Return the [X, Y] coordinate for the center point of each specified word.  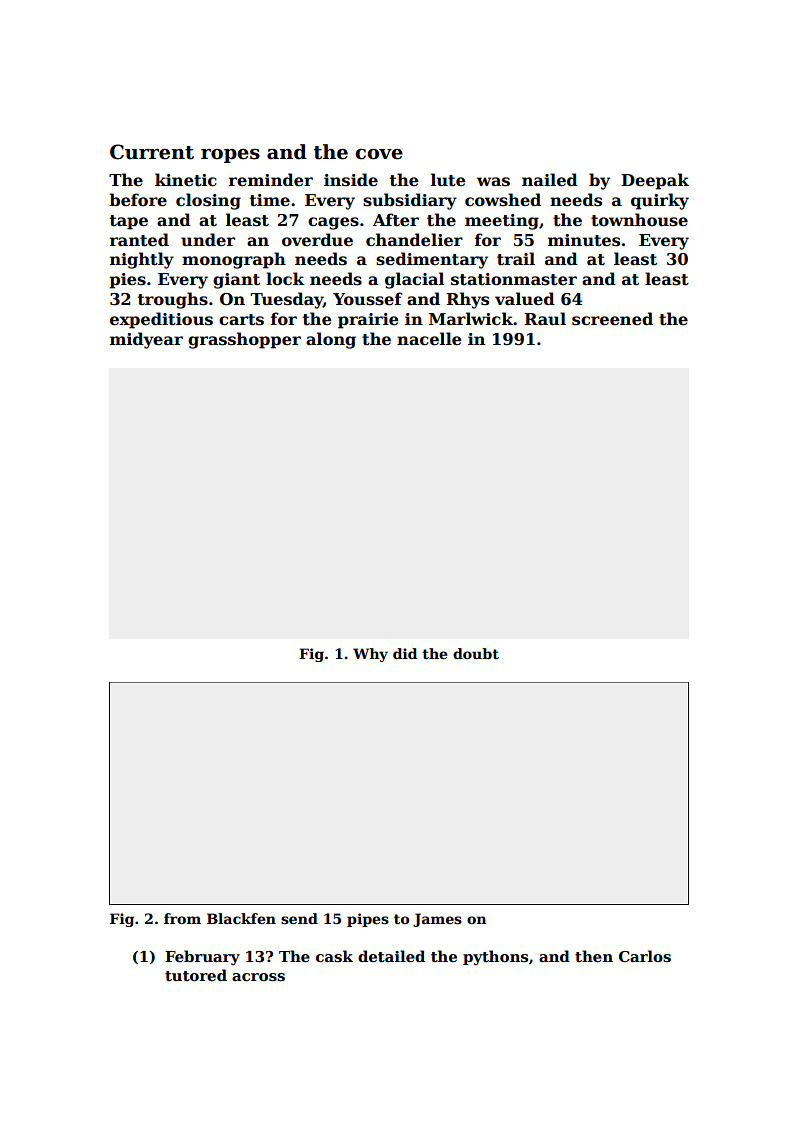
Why [370, 655]
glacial [414, 280]
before [138, 200]
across [258, 977]
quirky [660, 201]
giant [236, 281]
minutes [584, 240]
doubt [476, 653]
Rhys [467, 300]
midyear [146, 340]
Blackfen [241, 918]
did [405, 653]
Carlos [645, 956]
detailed [391, 956]
